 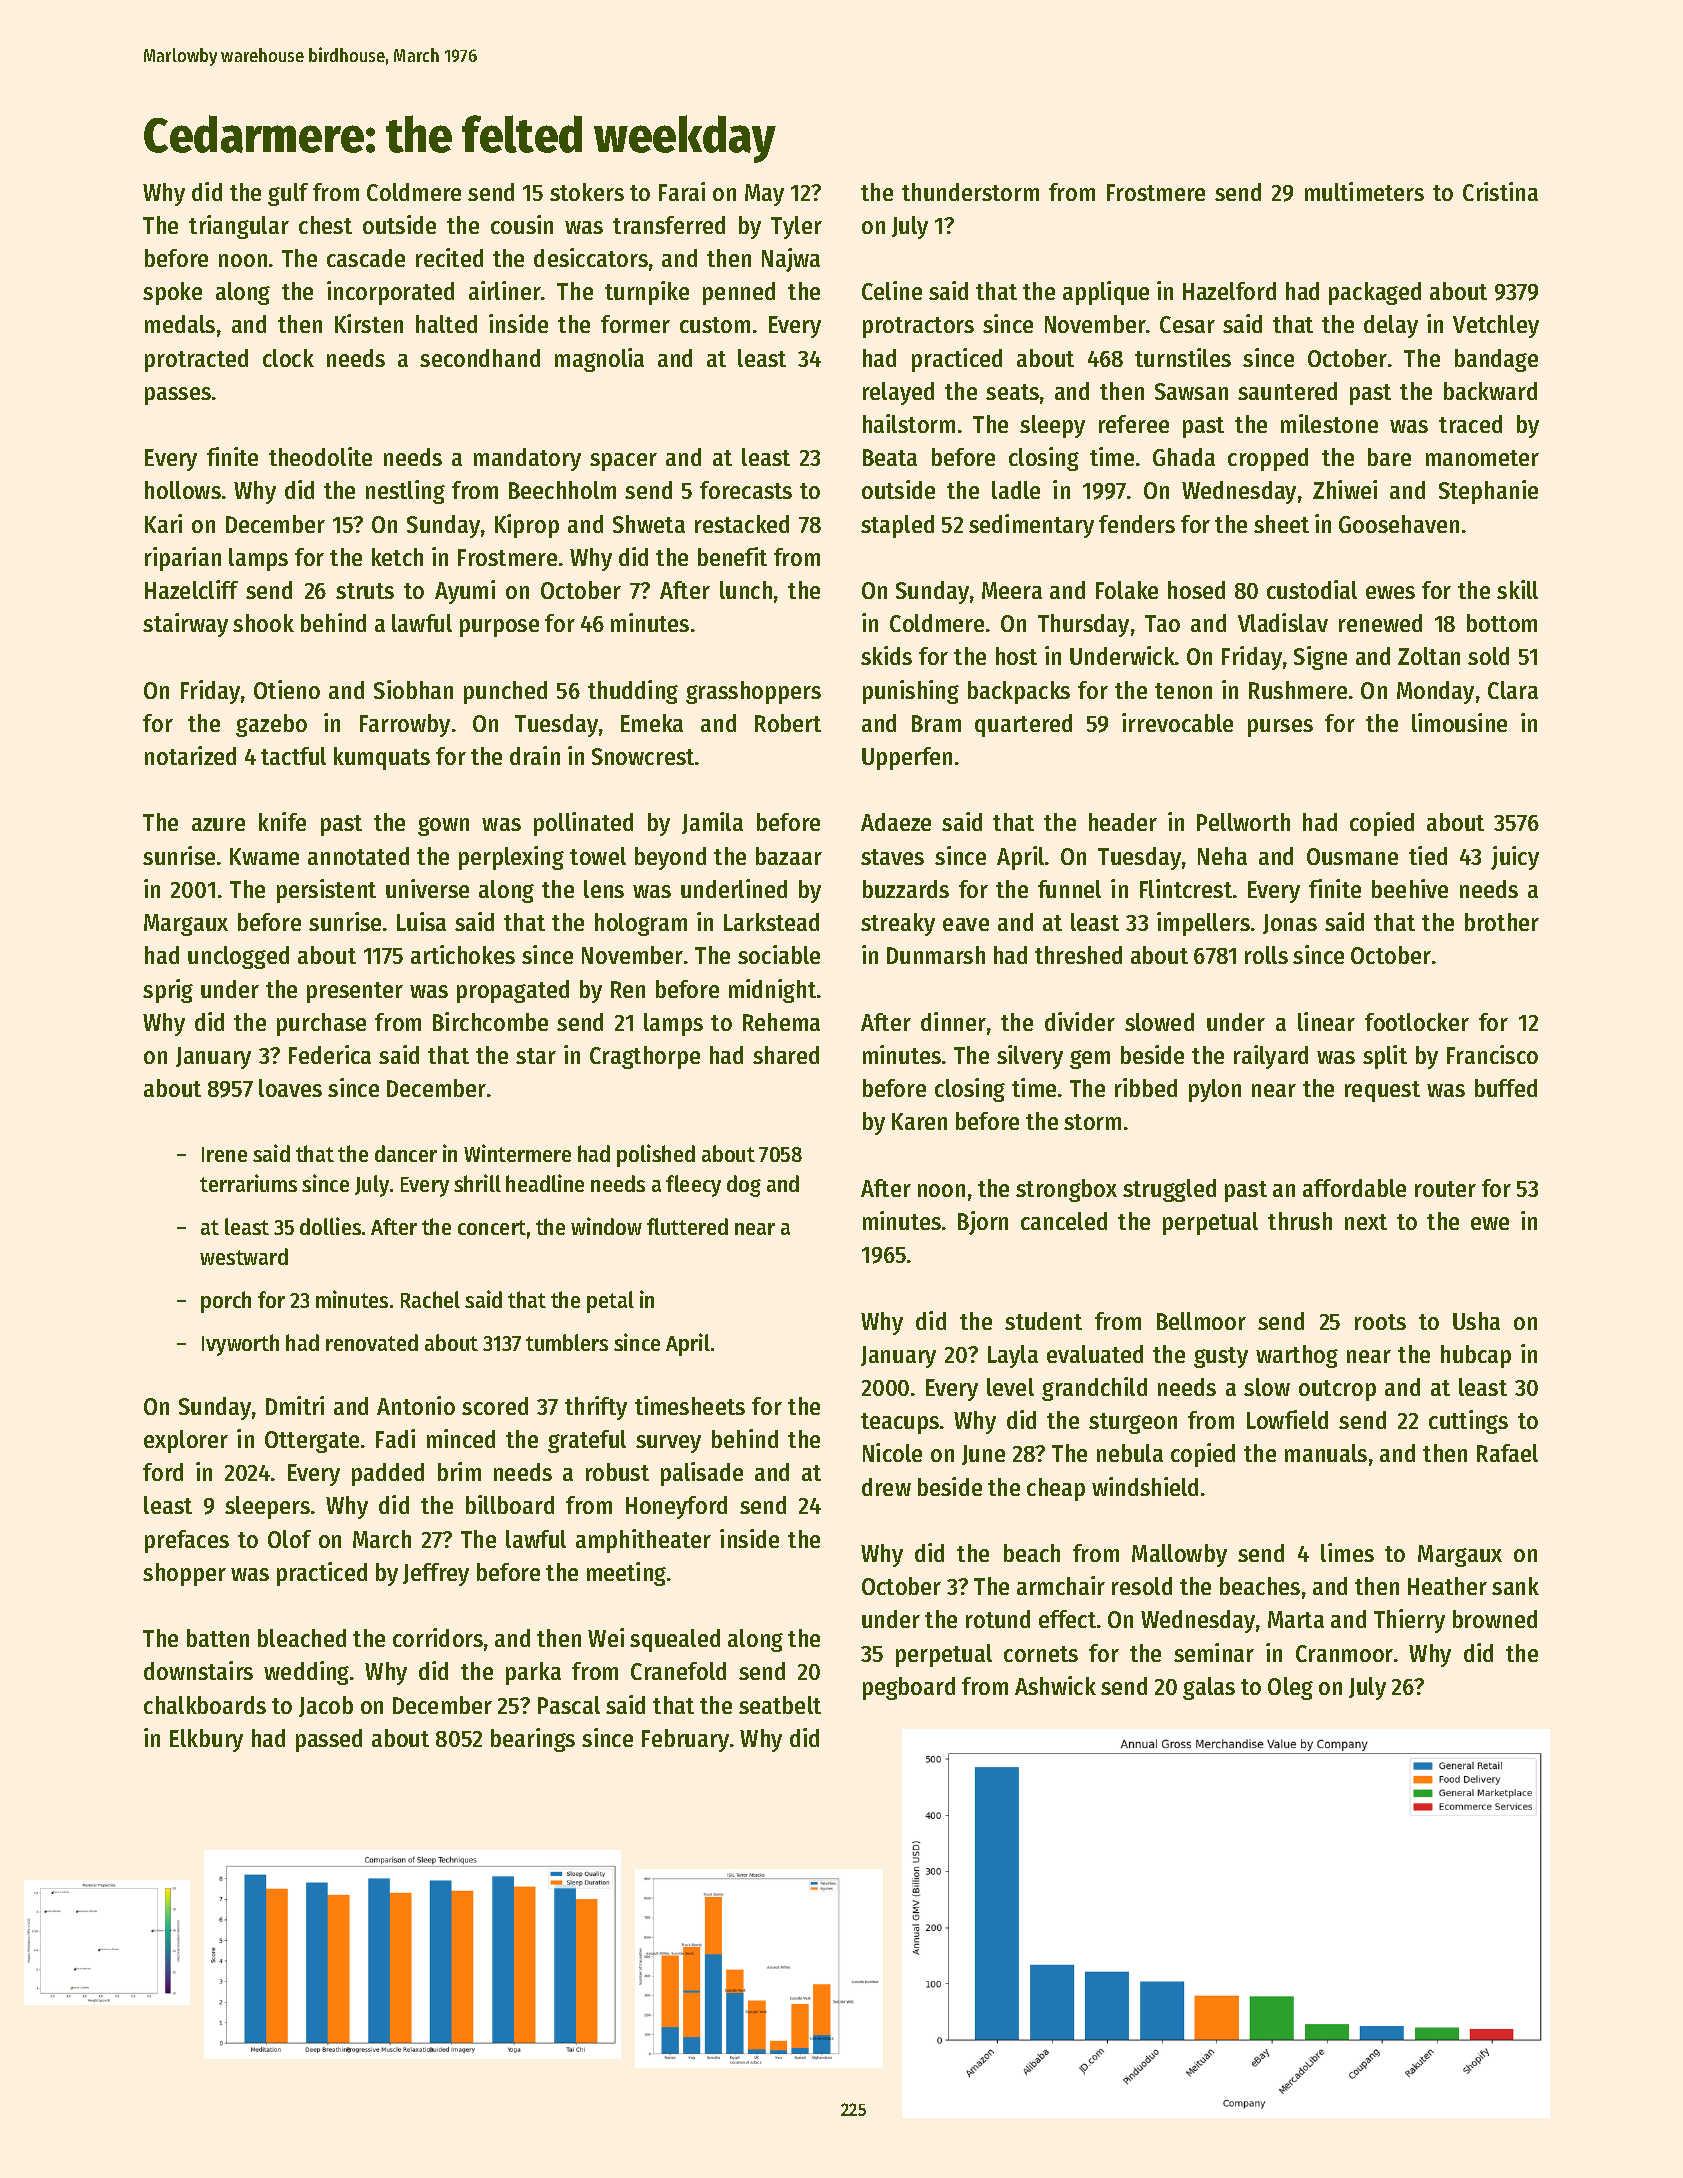 I want to click on traced, so click(x=1470, y=424).
